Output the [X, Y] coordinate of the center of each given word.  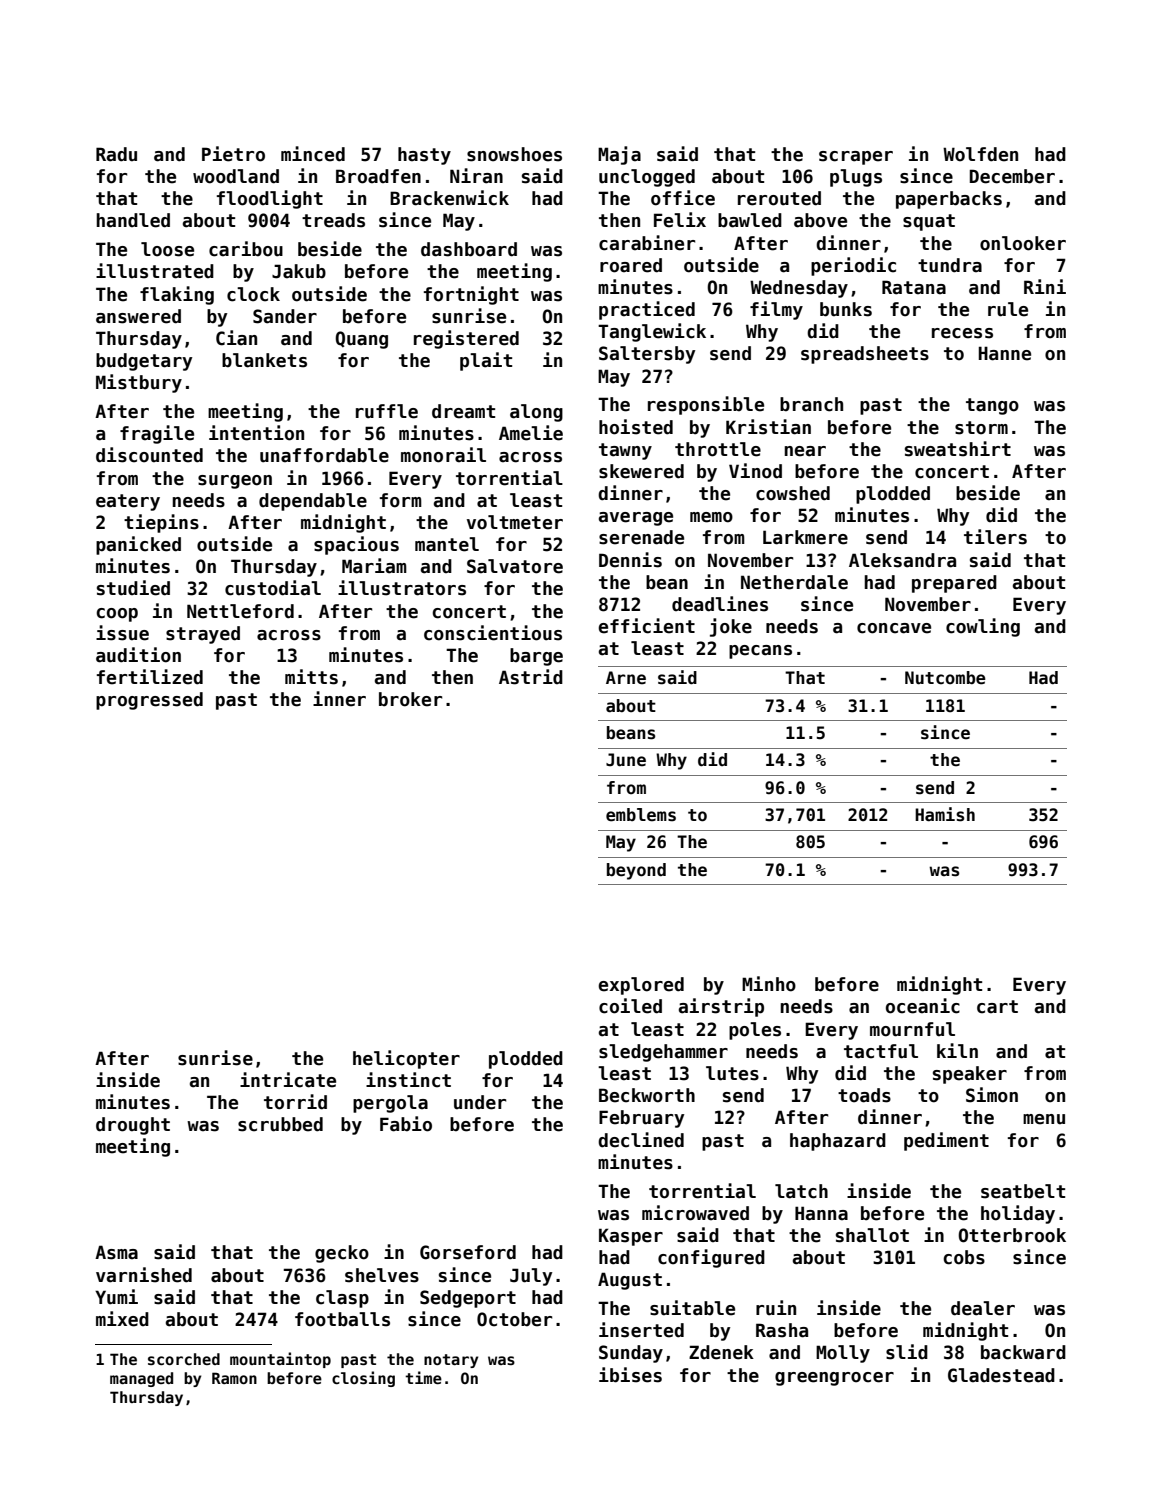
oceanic [923, 1006]
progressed [149, 701]
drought [133, 1126]
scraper [856, 158]
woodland [236, 176]
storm [981, 428]
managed [141, 1379]
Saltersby [647, 355]
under [480, 1102]
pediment [946, 1141]
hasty [424, 156]
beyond [636, 871]
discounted [149, 455]
